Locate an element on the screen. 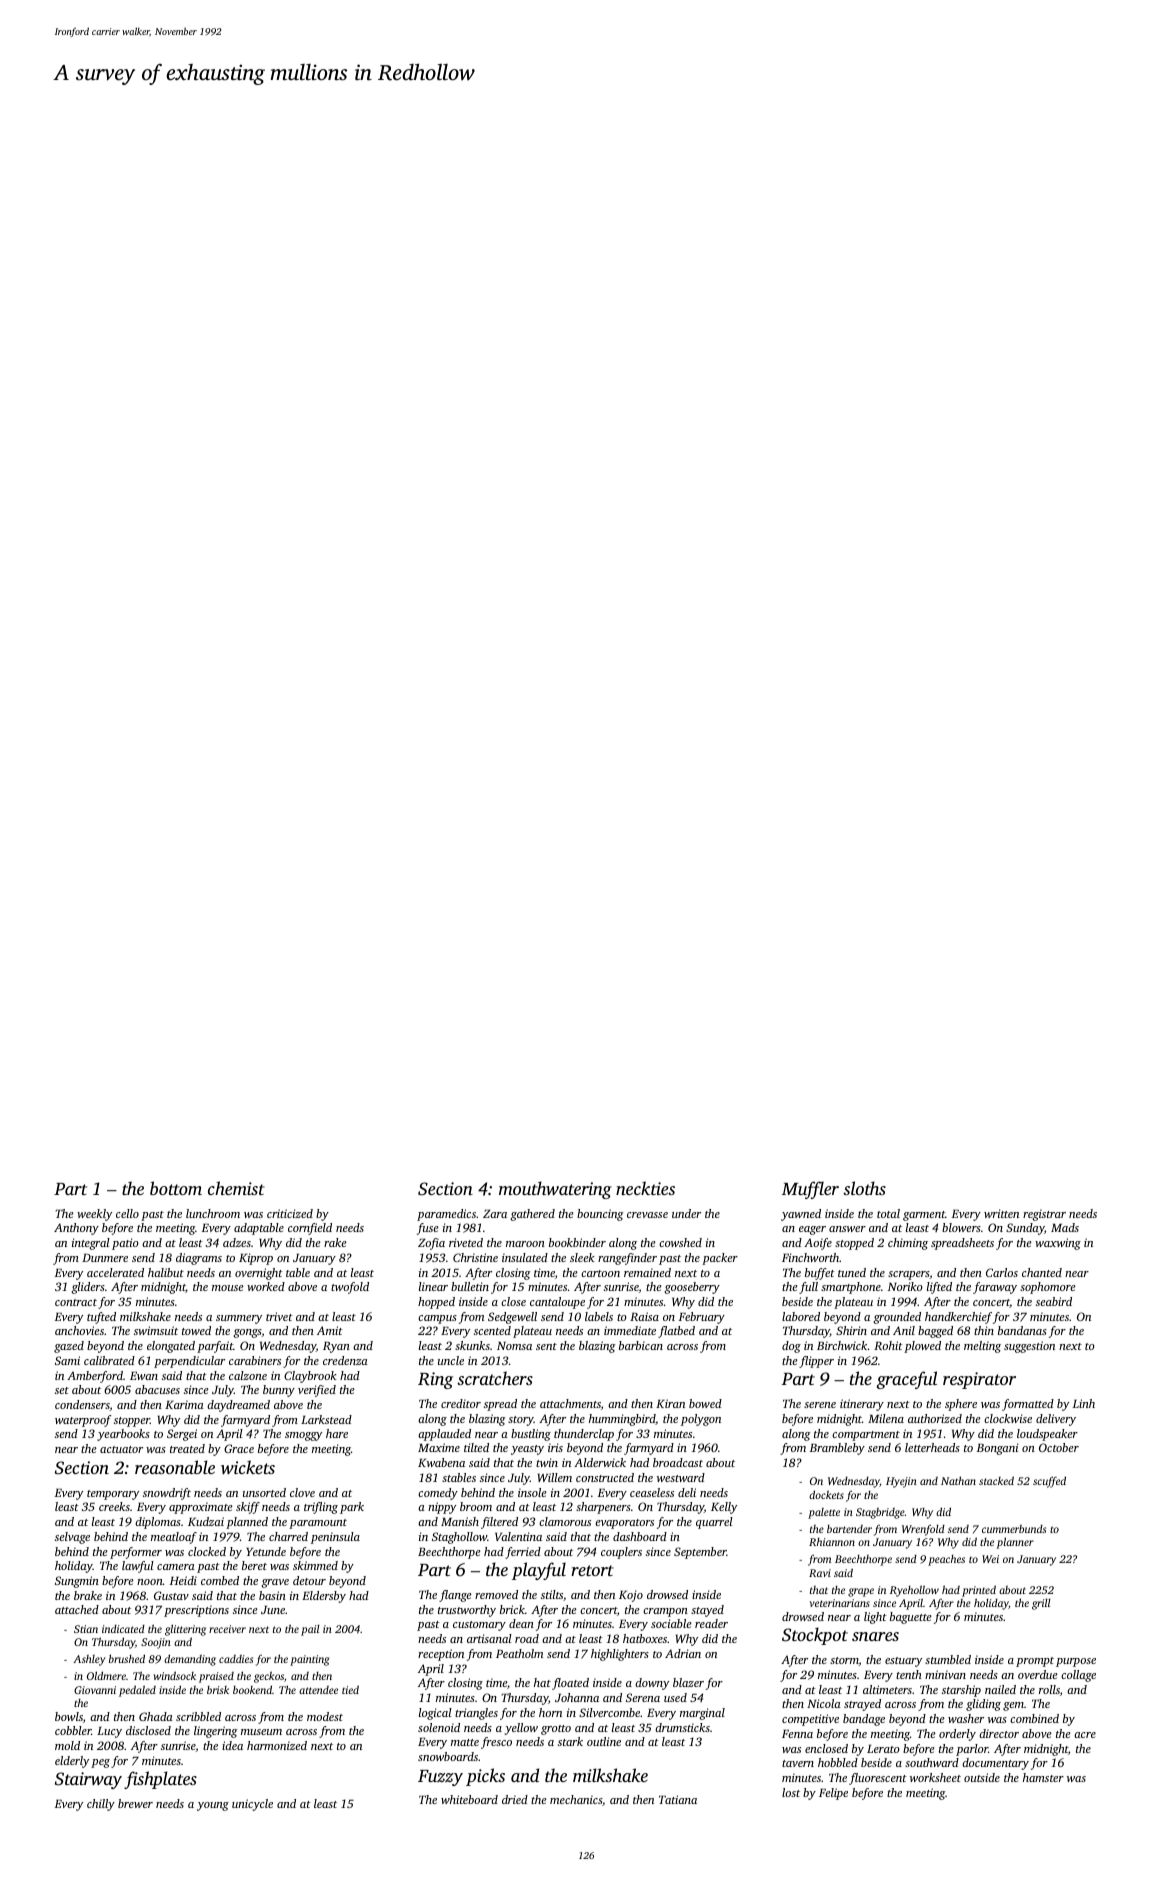  mechanics is located at coordinates (576, 1799).
